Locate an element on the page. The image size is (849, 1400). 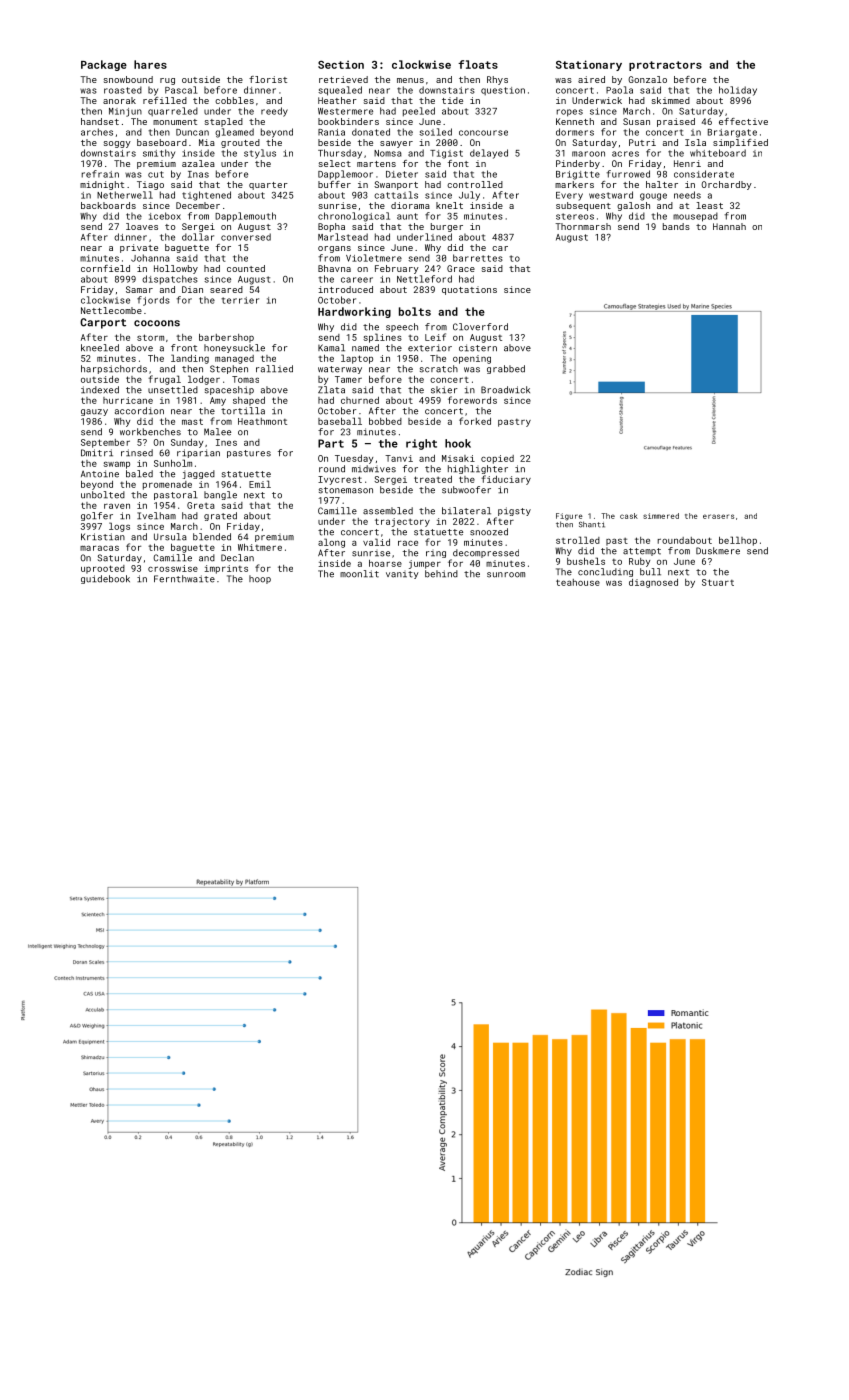
copied is located at coordinates (497, 459).
